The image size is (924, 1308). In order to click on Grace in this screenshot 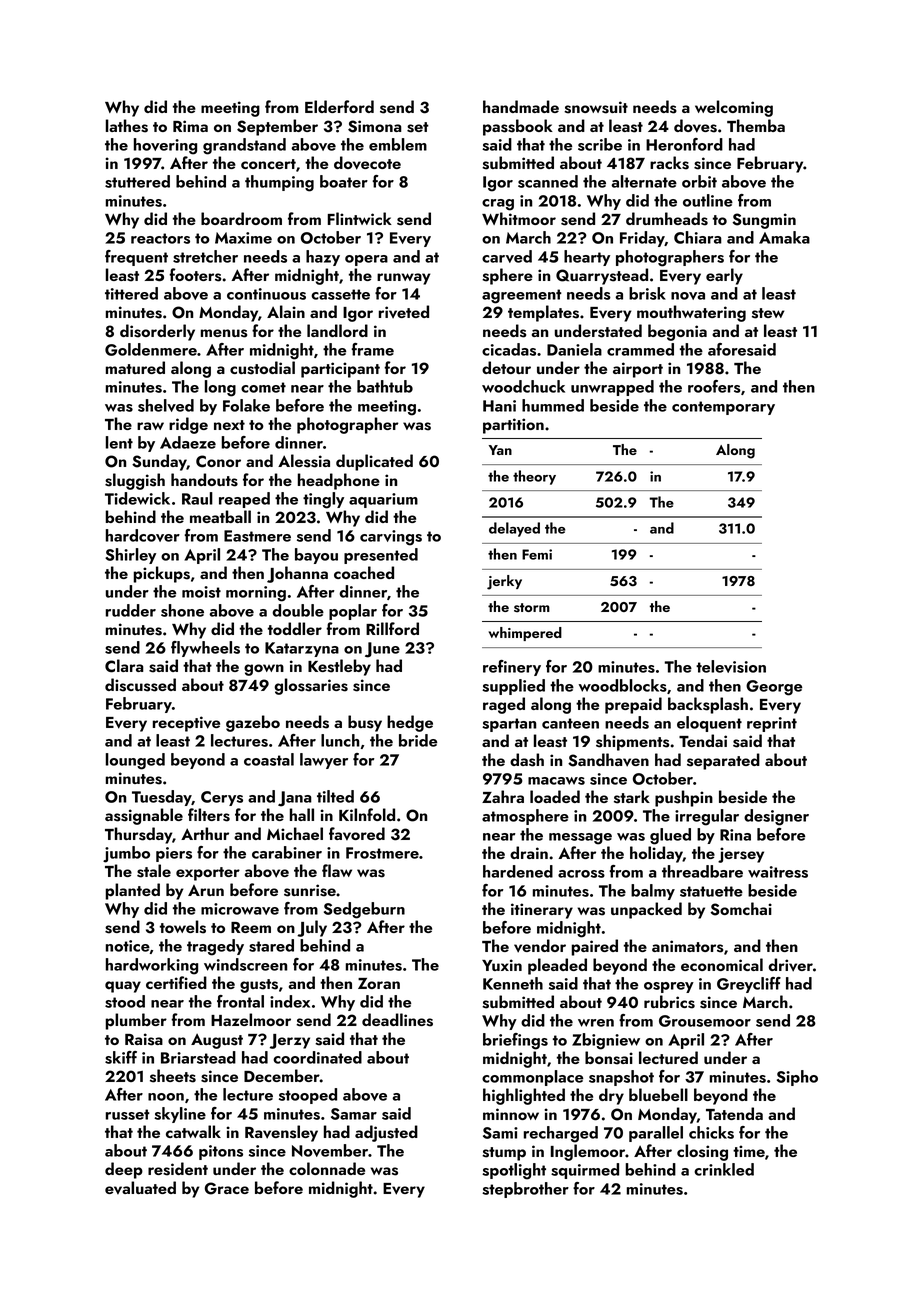, I will do `click(227, 1188)`.
